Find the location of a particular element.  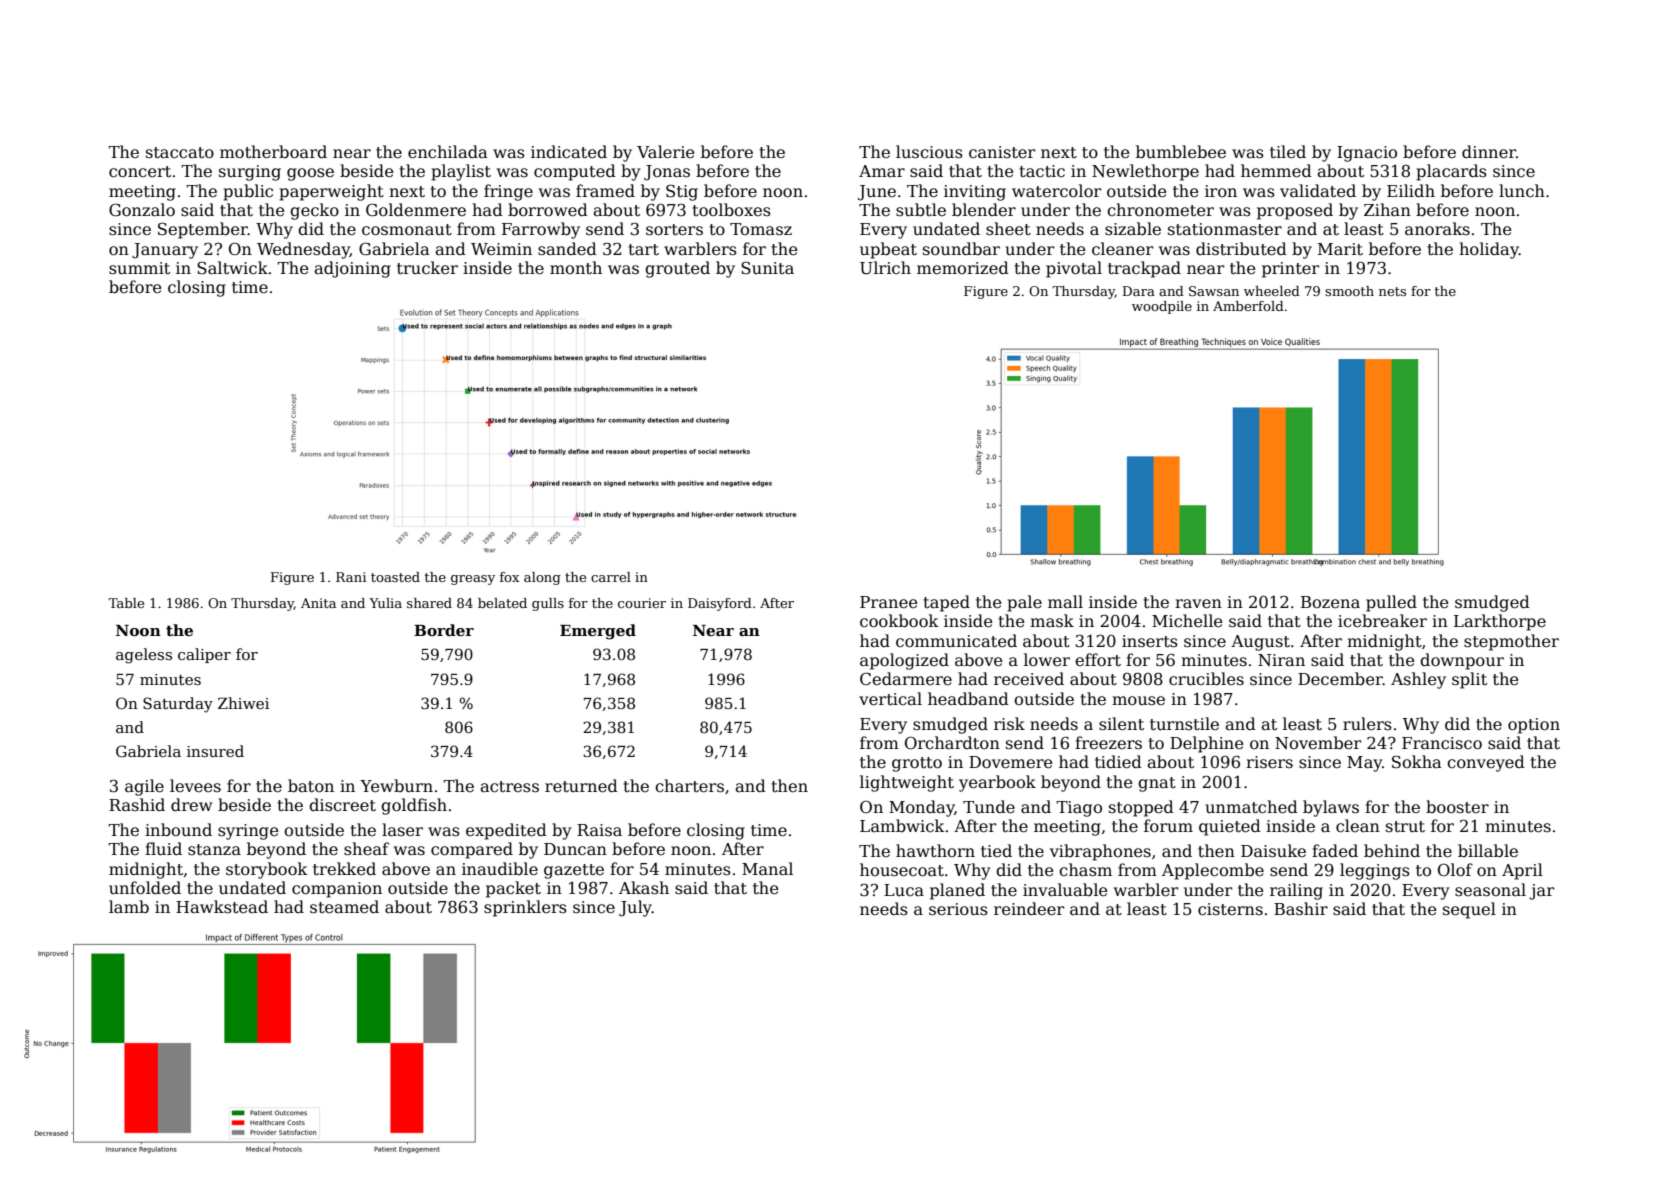

carrel is located at coordinates (611, 577).
